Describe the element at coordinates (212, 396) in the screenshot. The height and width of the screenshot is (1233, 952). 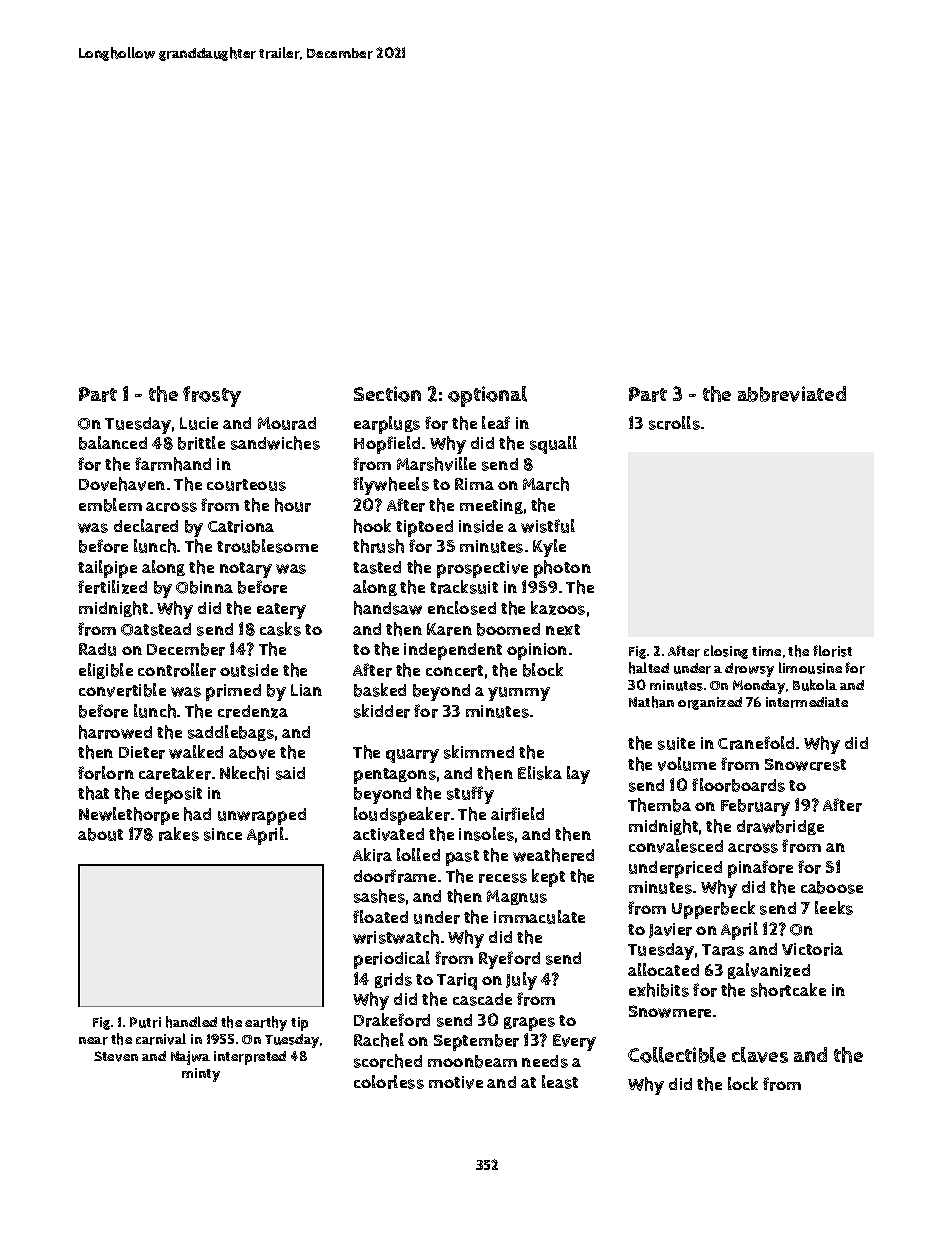
I see `frosty` at that location.
